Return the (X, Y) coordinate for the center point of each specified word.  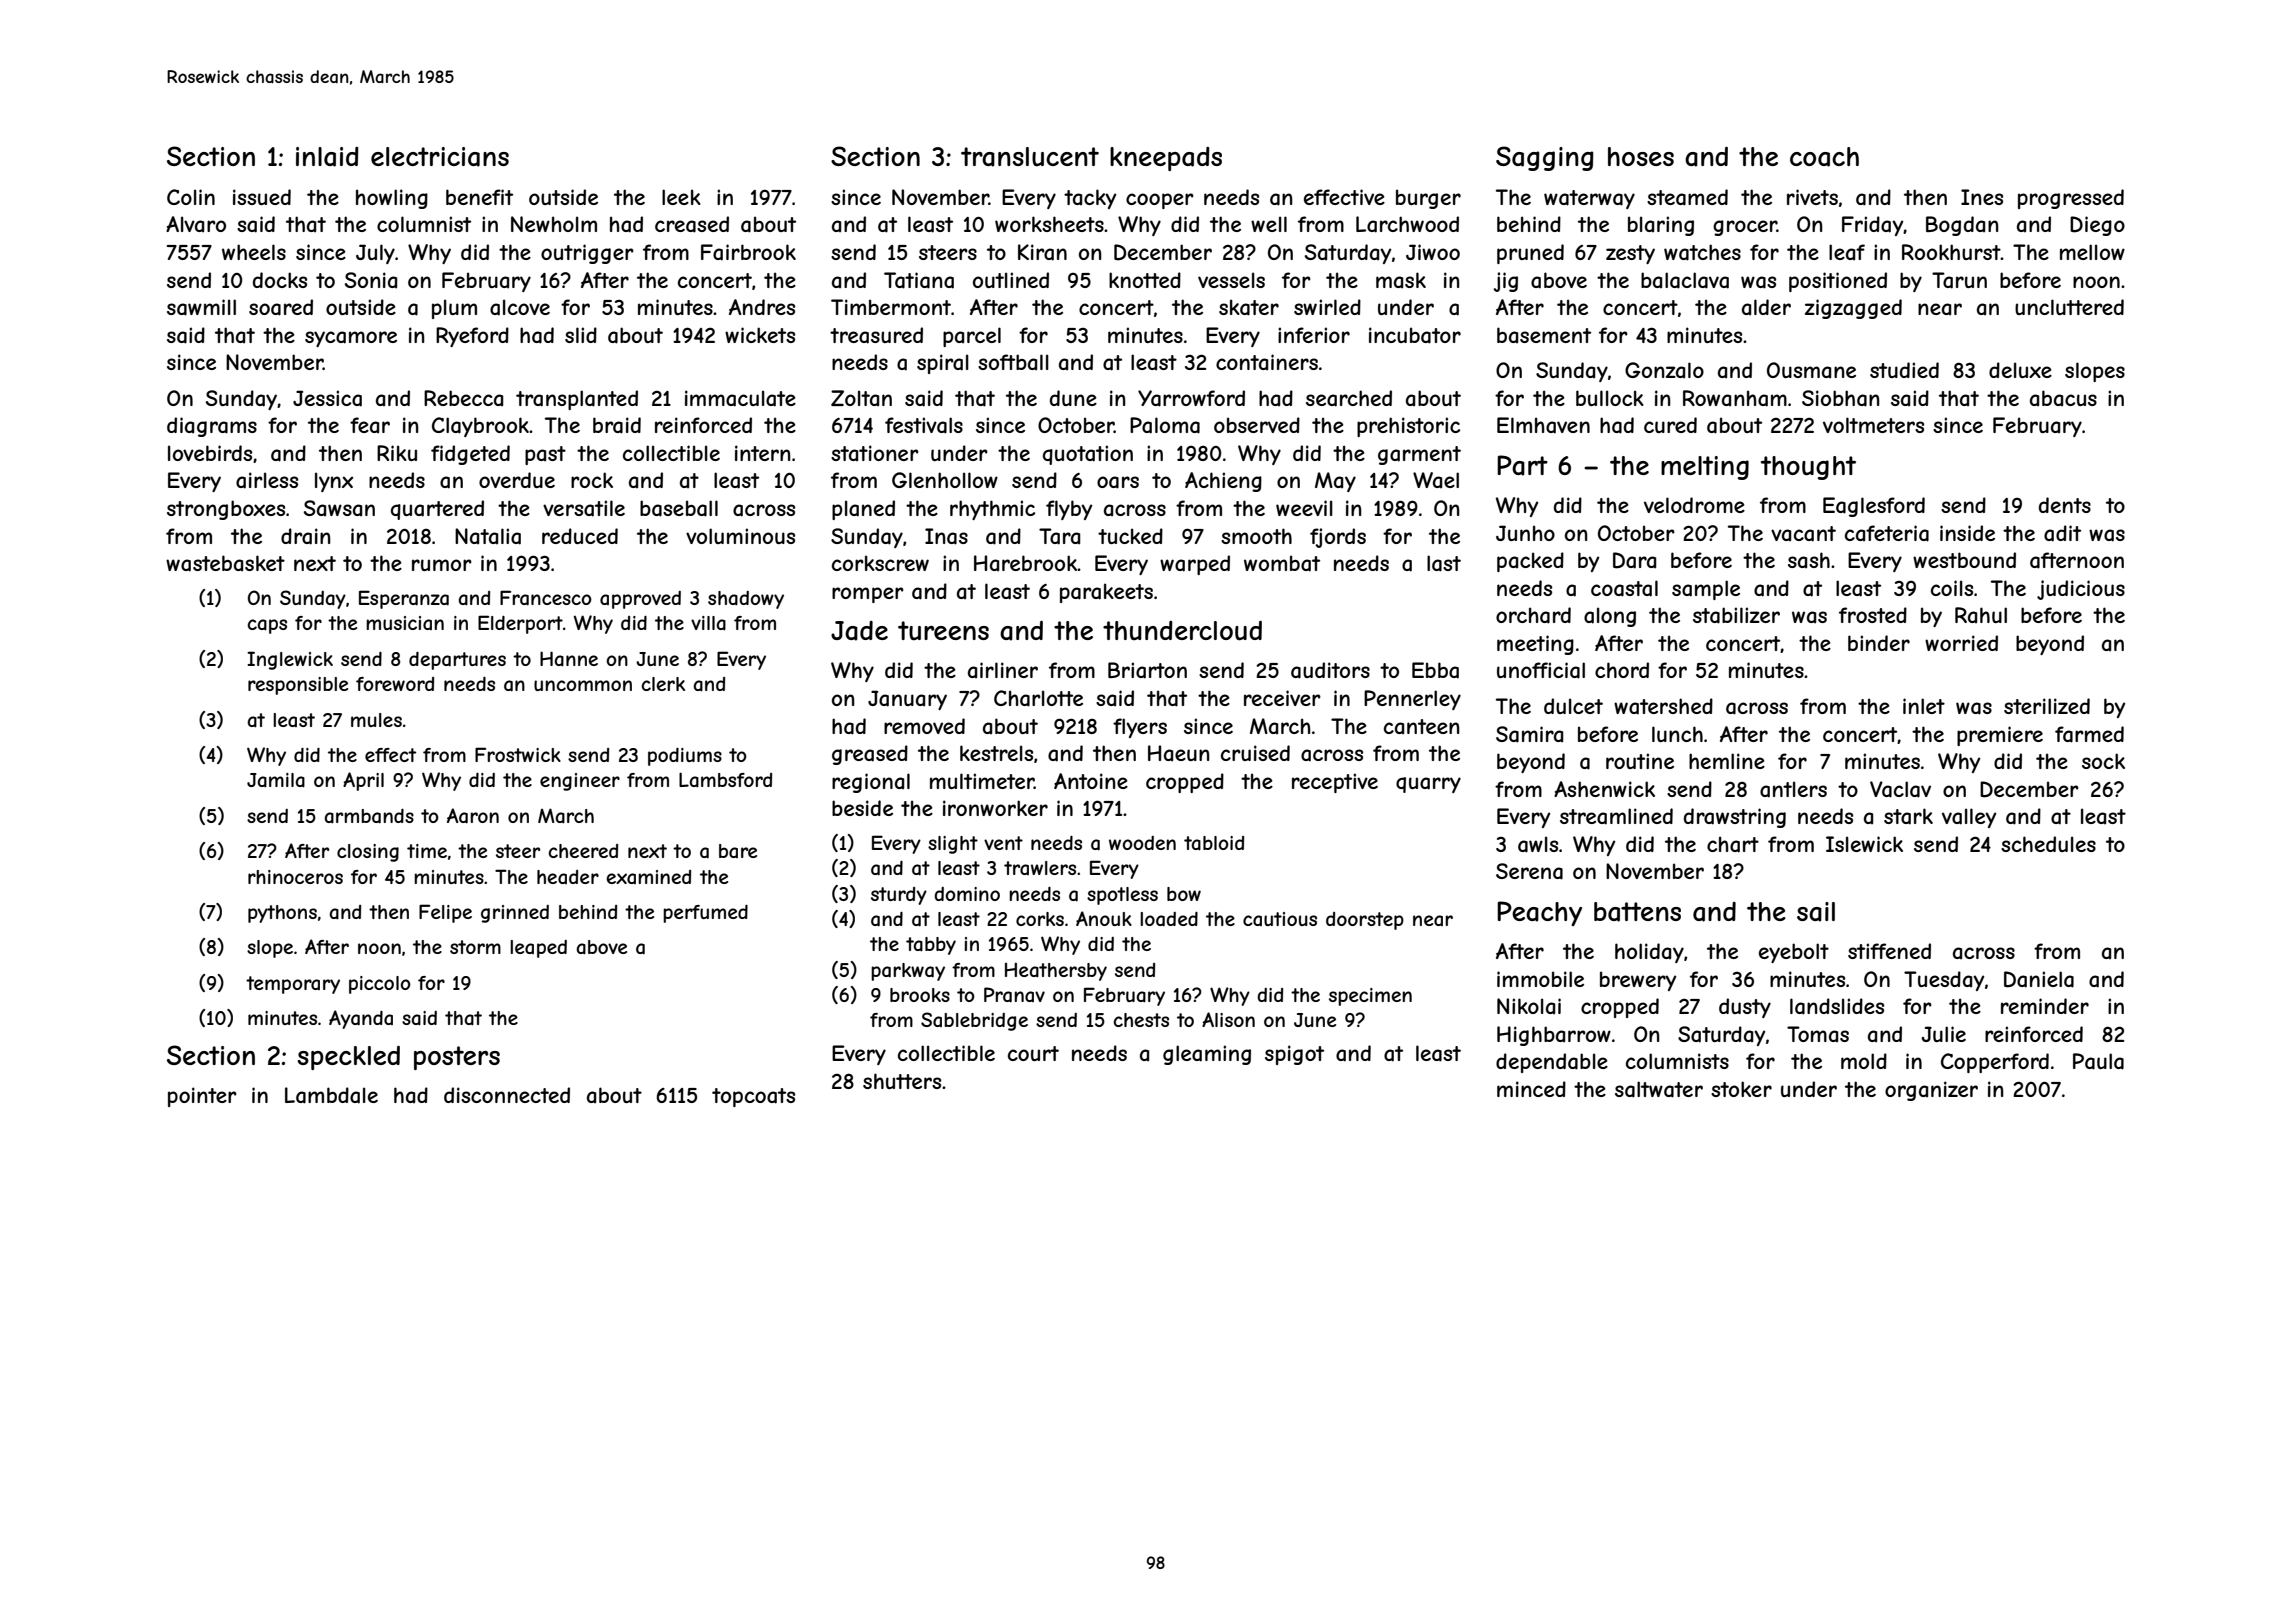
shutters (902, 1081)
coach (1824, 157)
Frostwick (518, 754)
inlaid (327, 157)
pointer (202, 1097)
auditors (1330, 670)
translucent (1030, 157)
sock (2103, 761)
